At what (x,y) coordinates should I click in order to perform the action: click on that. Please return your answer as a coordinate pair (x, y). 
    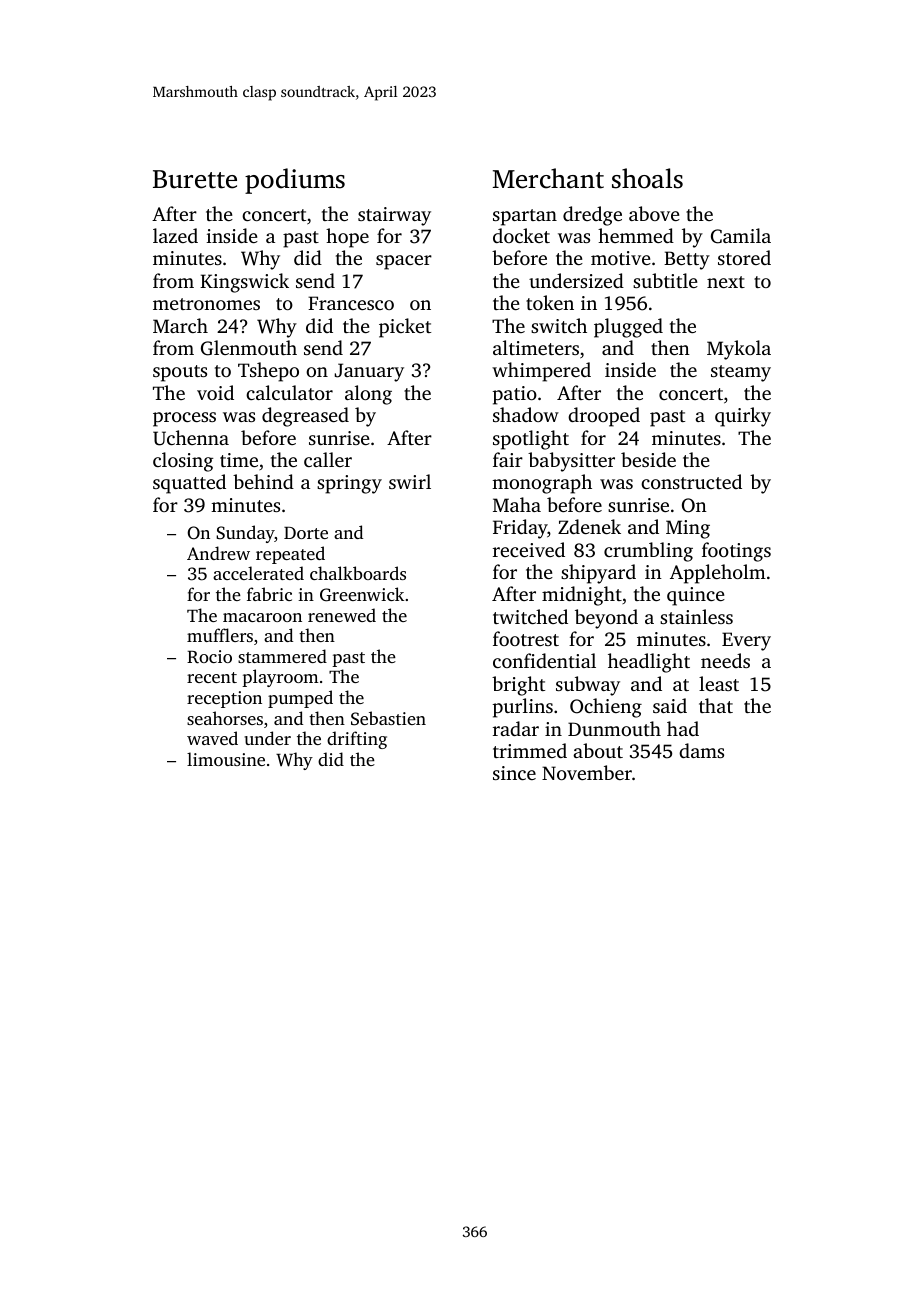
    Looking at the image, I should click on (716, 705).
